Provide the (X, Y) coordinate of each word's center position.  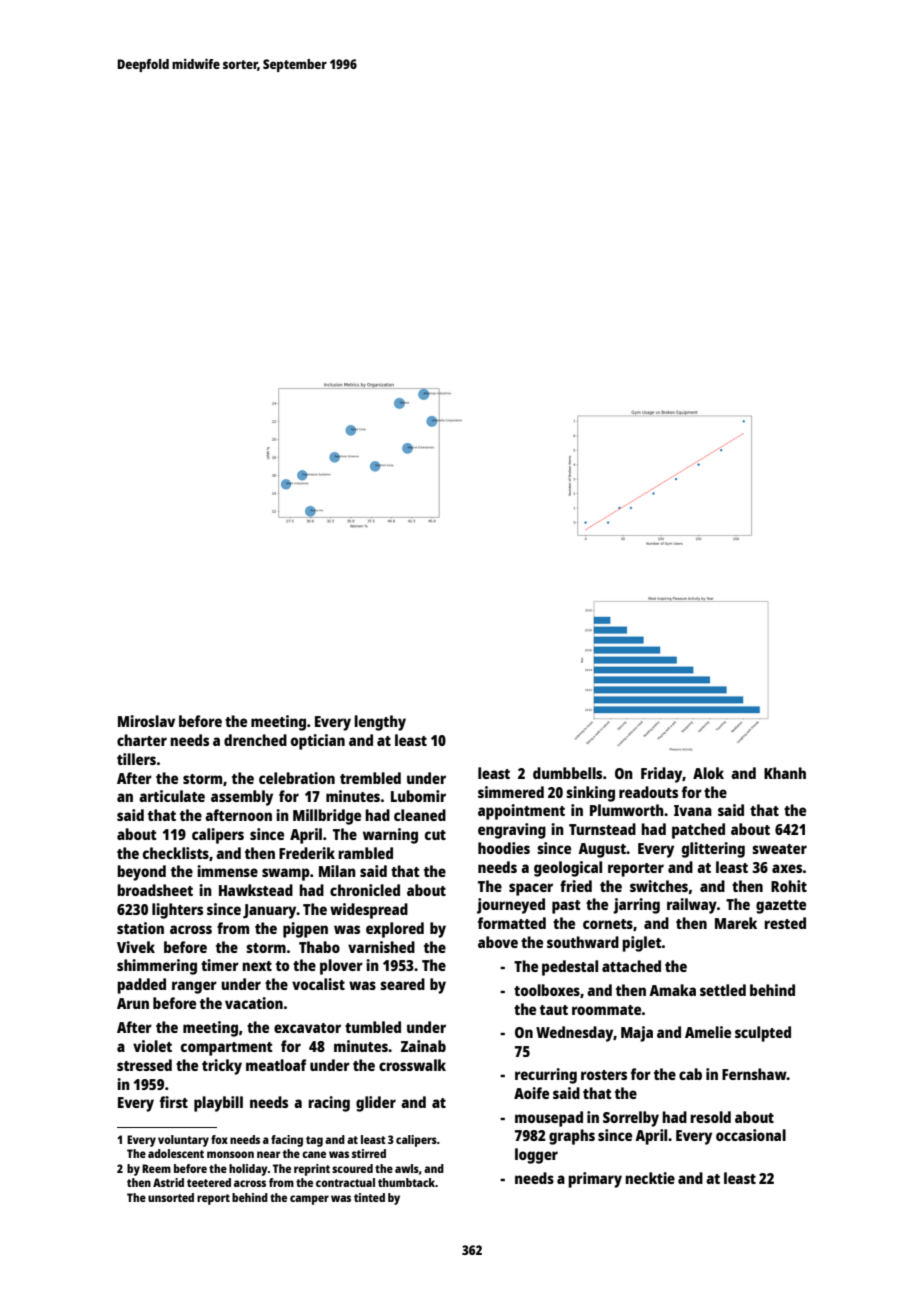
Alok (708, 773)
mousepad (549, 1119)
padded (141, 986)
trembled (370, 778)
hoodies (504, 848)
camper (309, 1200)
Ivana (693, 810)
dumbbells (567, 773)
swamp (286, 874)
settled (723, 990)
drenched (255, 740)
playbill (218, 1104)
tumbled (373, 1027)
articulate (172, 796)
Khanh (785, 773)
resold (710, 1117)
